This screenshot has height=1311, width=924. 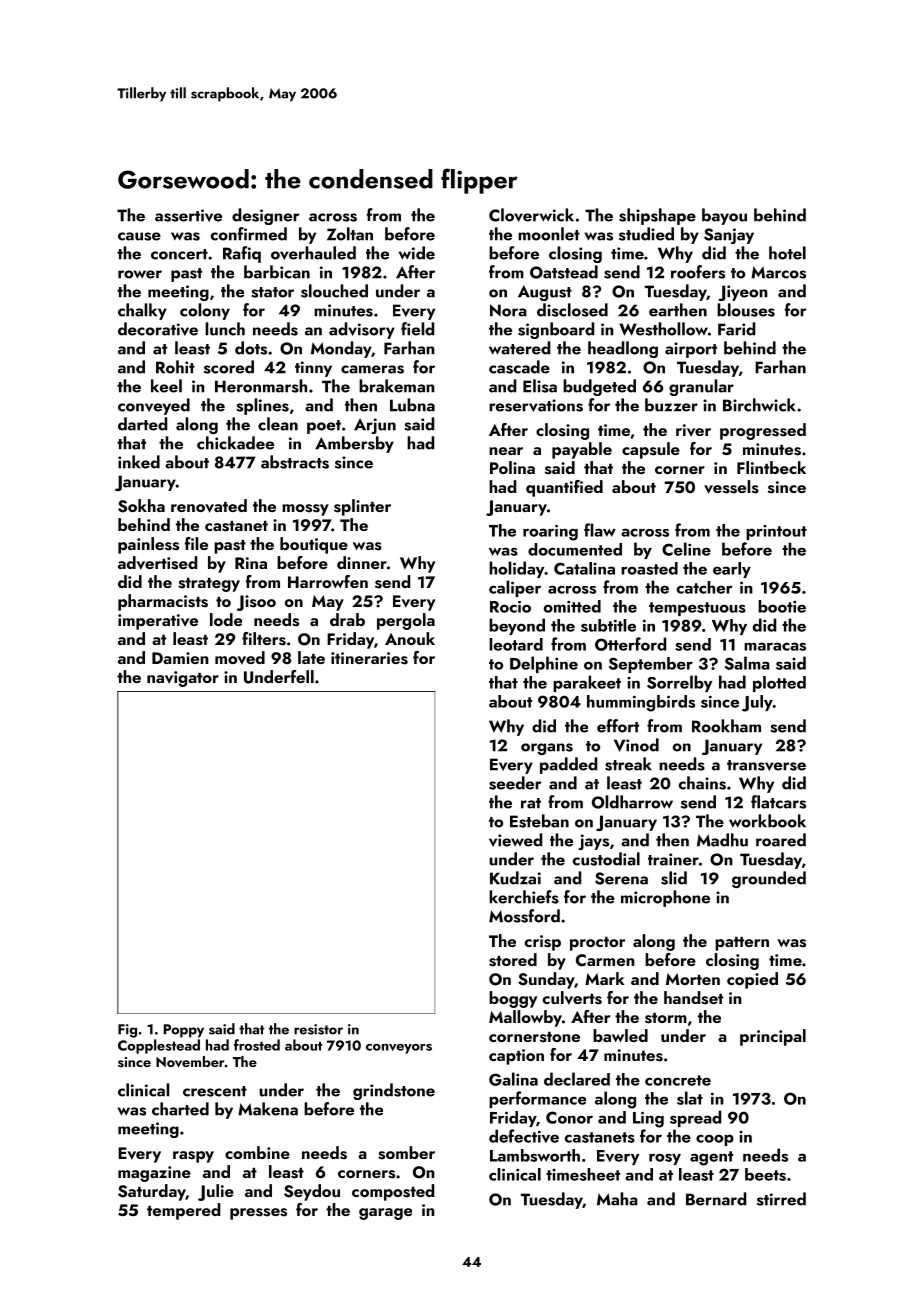 What do you see at coordinates (257, 1152) in the screenshot?
I see `combine` at bounding box center [257, 1152].
